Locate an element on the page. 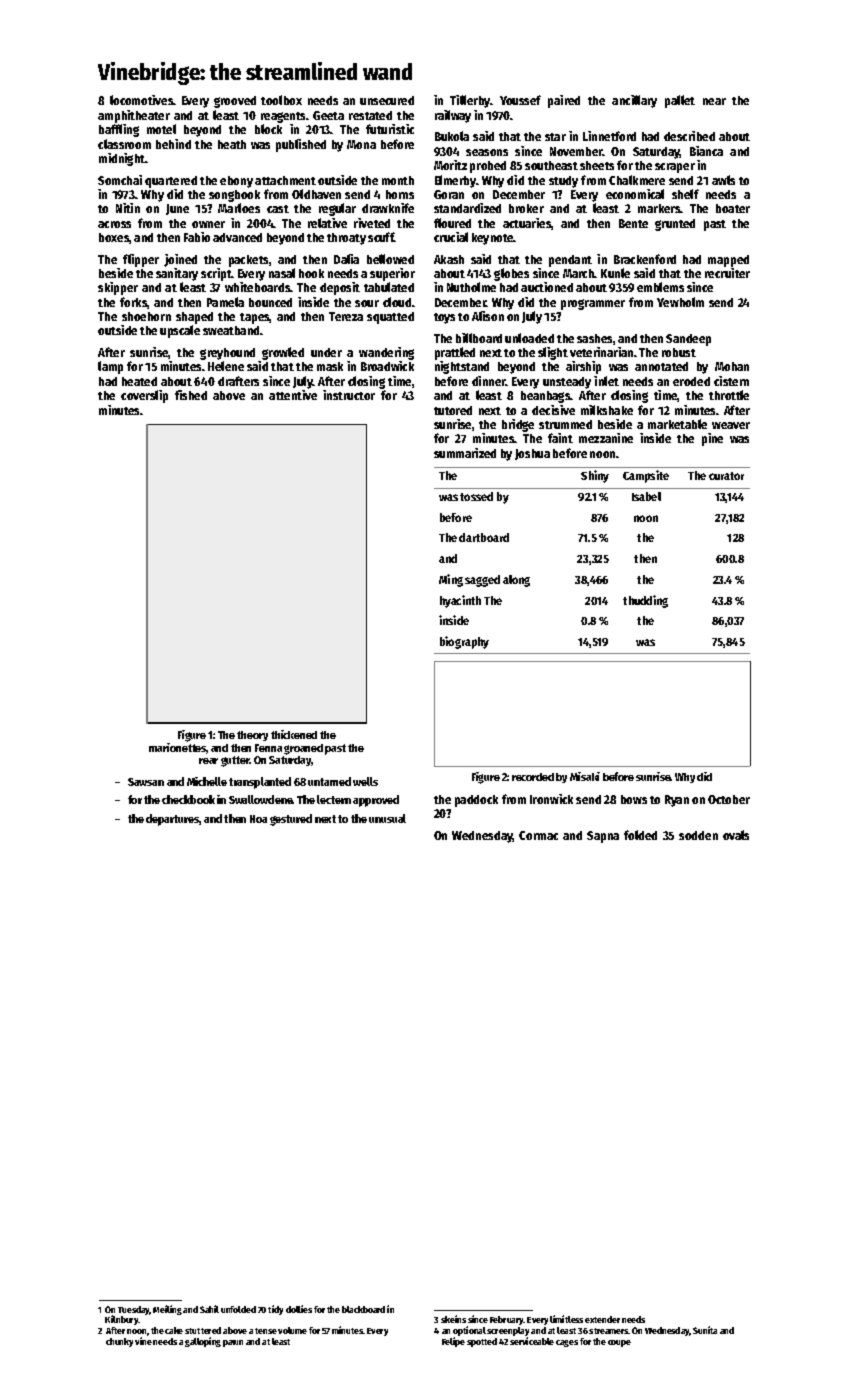  instructor is located at coordinates (349, 395).
